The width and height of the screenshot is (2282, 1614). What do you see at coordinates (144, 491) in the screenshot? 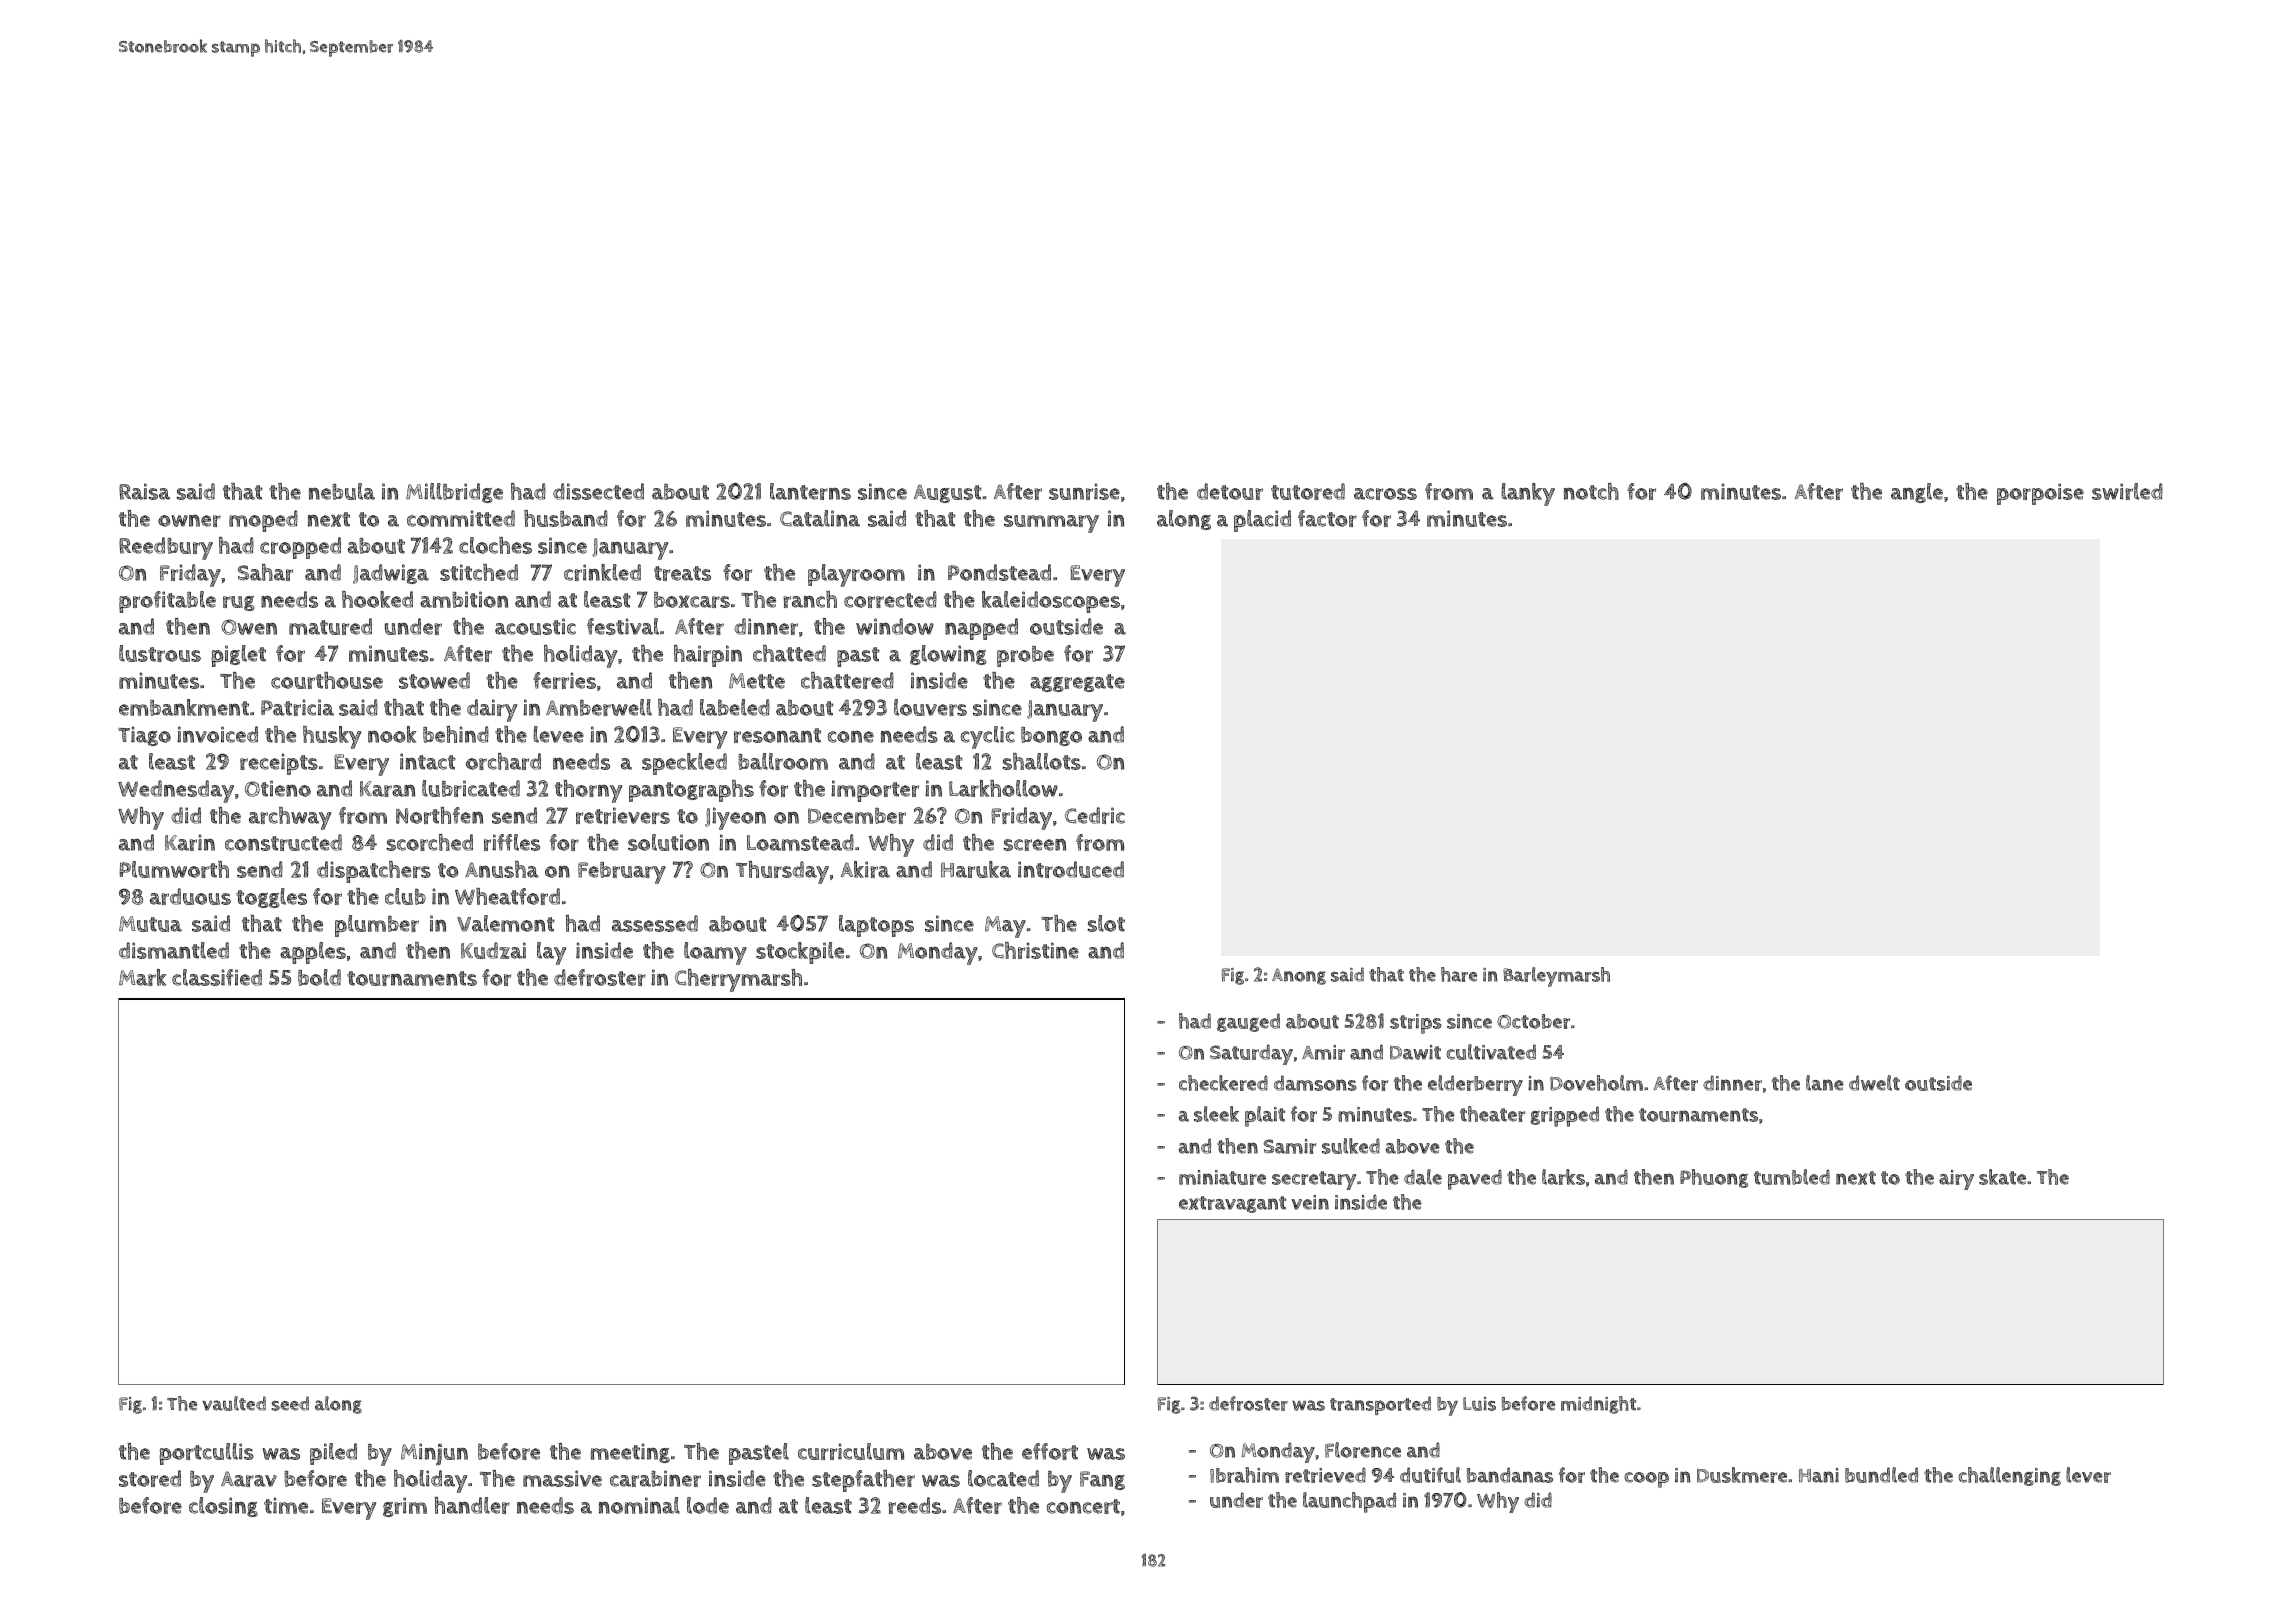
I see `Raisa` at bounding box center [144, 491].
